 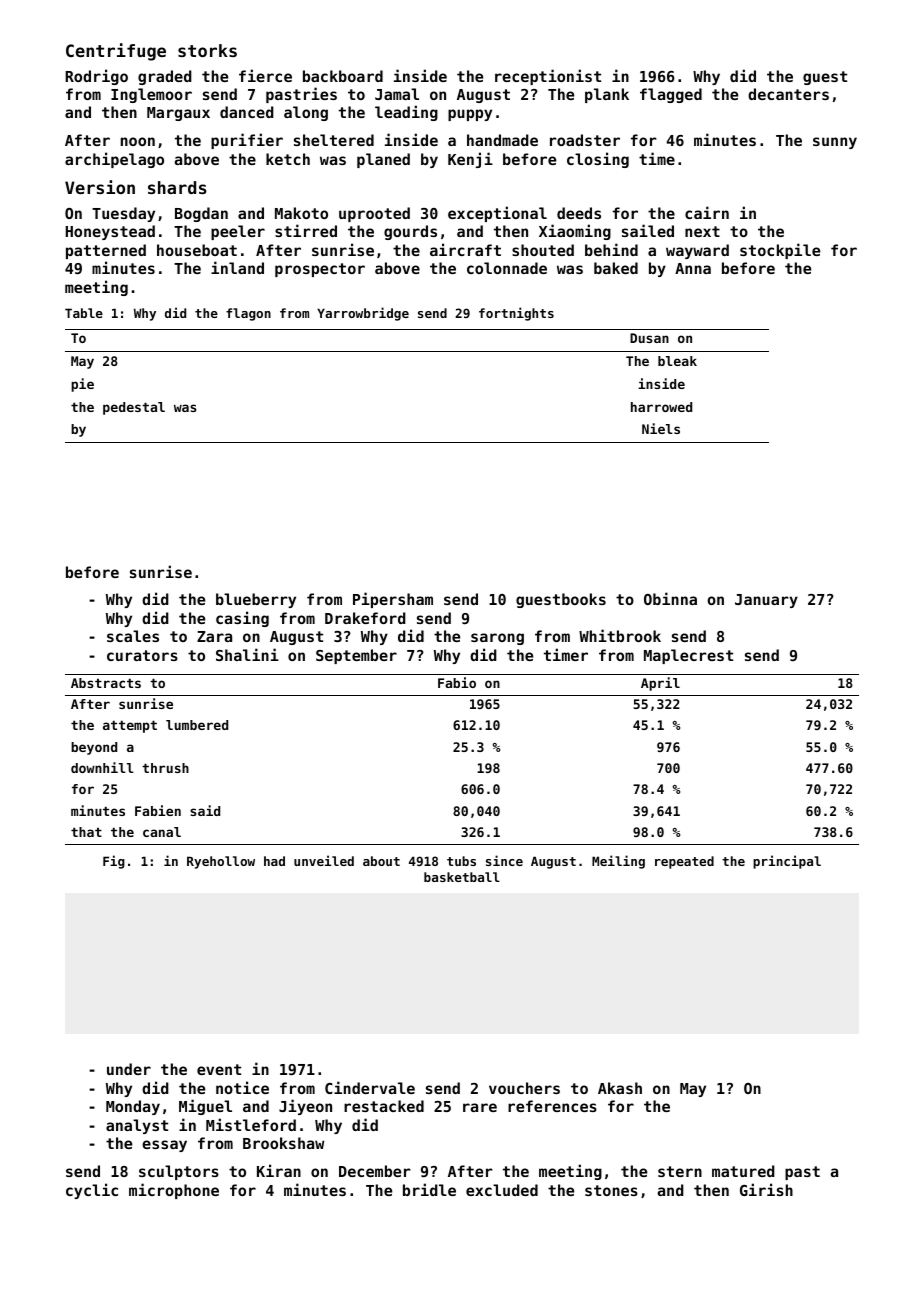 I want to click on Girish, so click(x=766, y=1189).
